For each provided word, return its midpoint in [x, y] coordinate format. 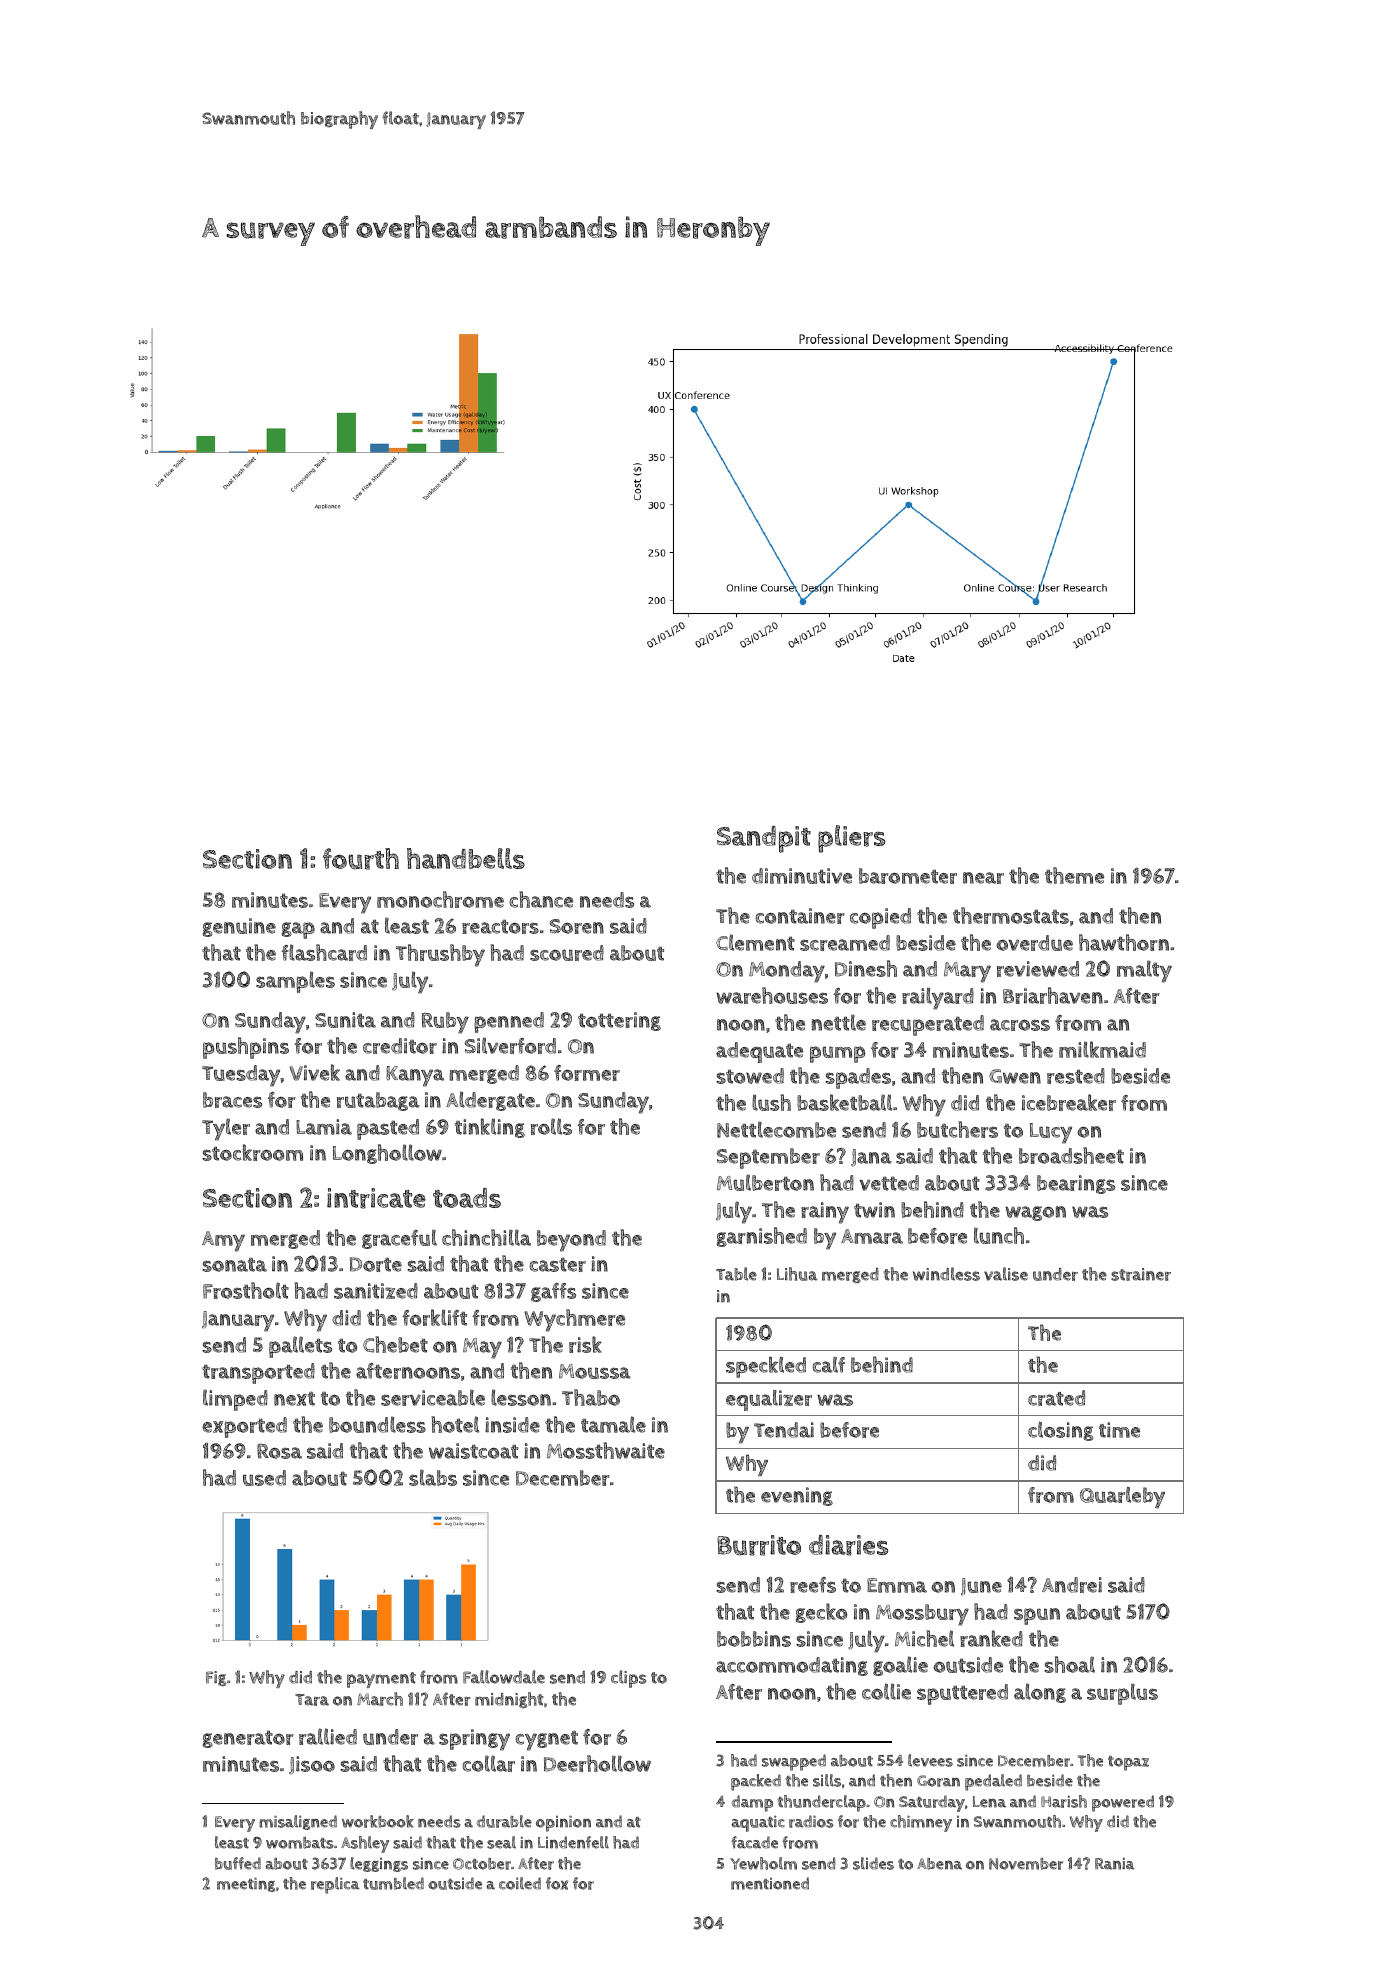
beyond [571, 1241]
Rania [1115, 1863]
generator [248, 1739]
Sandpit [764, 839]
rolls [551, 1126]
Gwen [1015, 1076]
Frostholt [246, 1290]
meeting [246, 1884]
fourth [361, 859]
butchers [957, 1129]
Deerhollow [597, 1763]
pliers [851, 839]
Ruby [445, 1023]
